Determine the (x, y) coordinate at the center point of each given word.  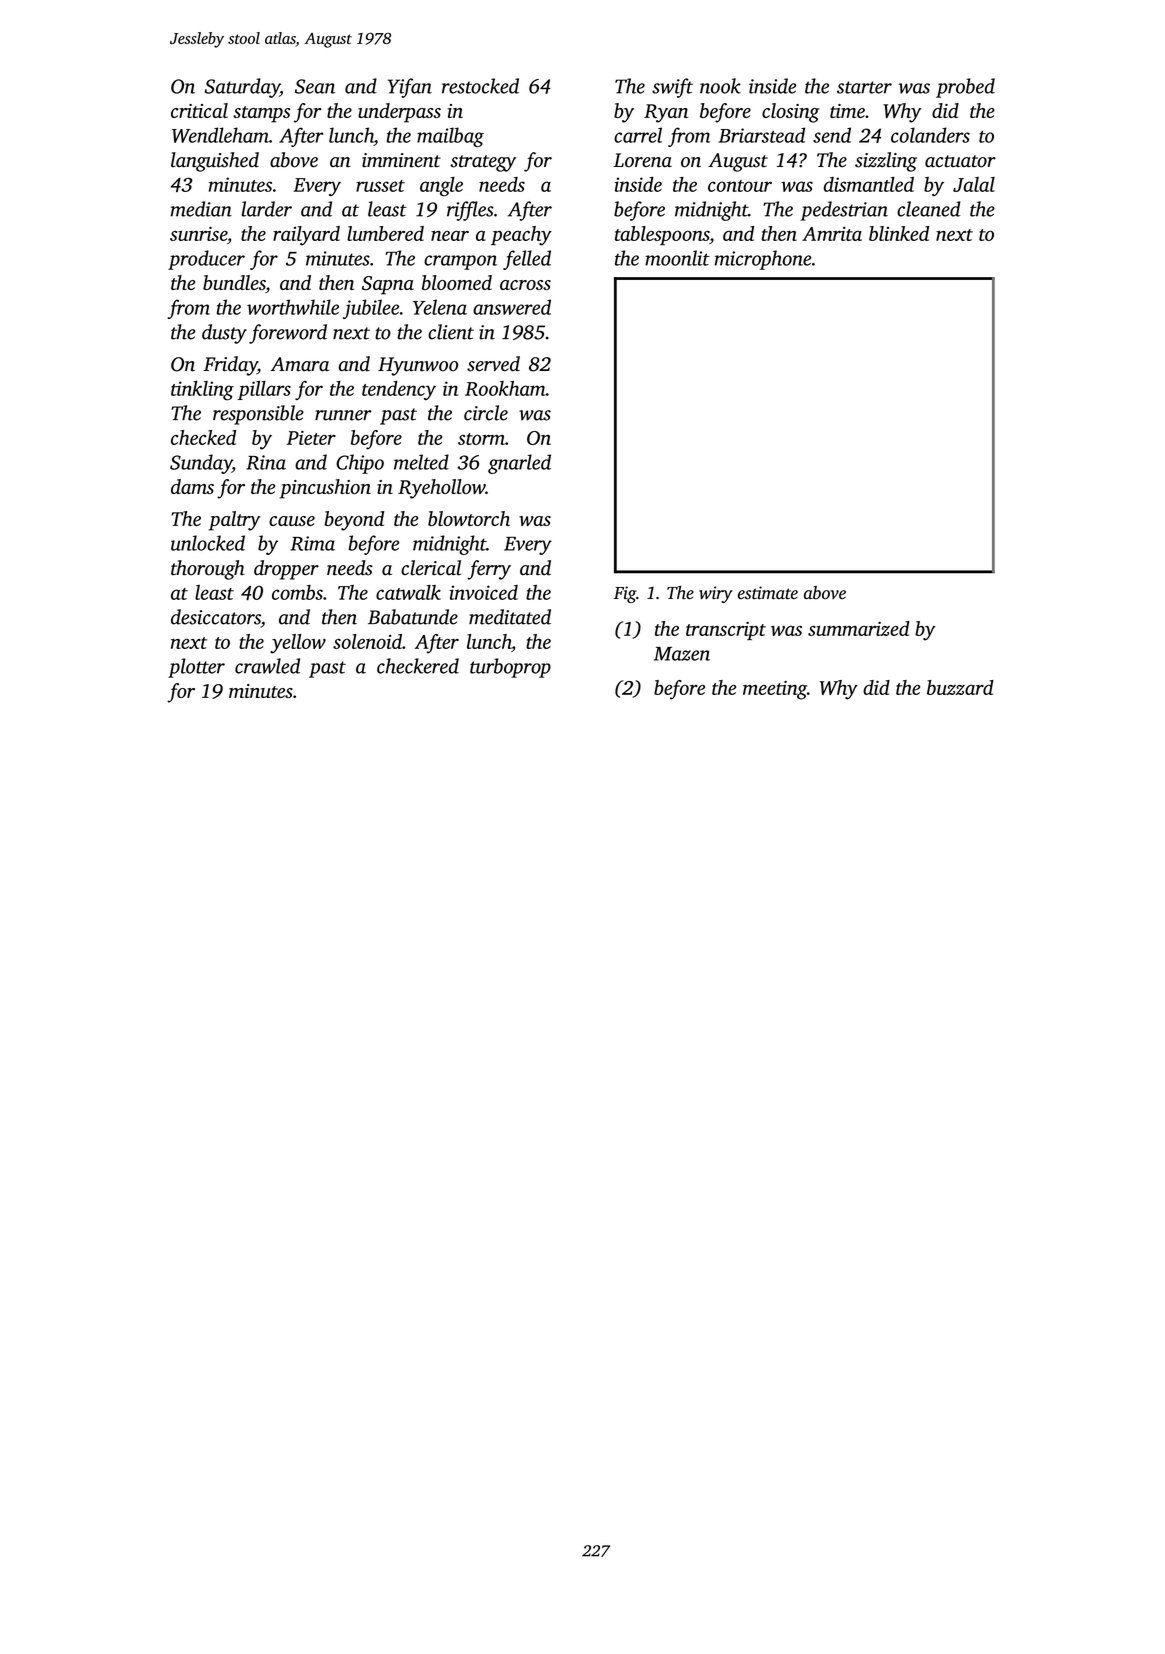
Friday (230, 366)
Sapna (388, 285)
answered (512, 307)
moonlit (677, 258)
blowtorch (469, 518)
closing (790, 113)
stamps (261, 114)
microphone (763, 260)
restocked (480, 86)
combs (297, 592)
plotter (196, 668)
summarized (859, 628)
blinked (899, 233)
